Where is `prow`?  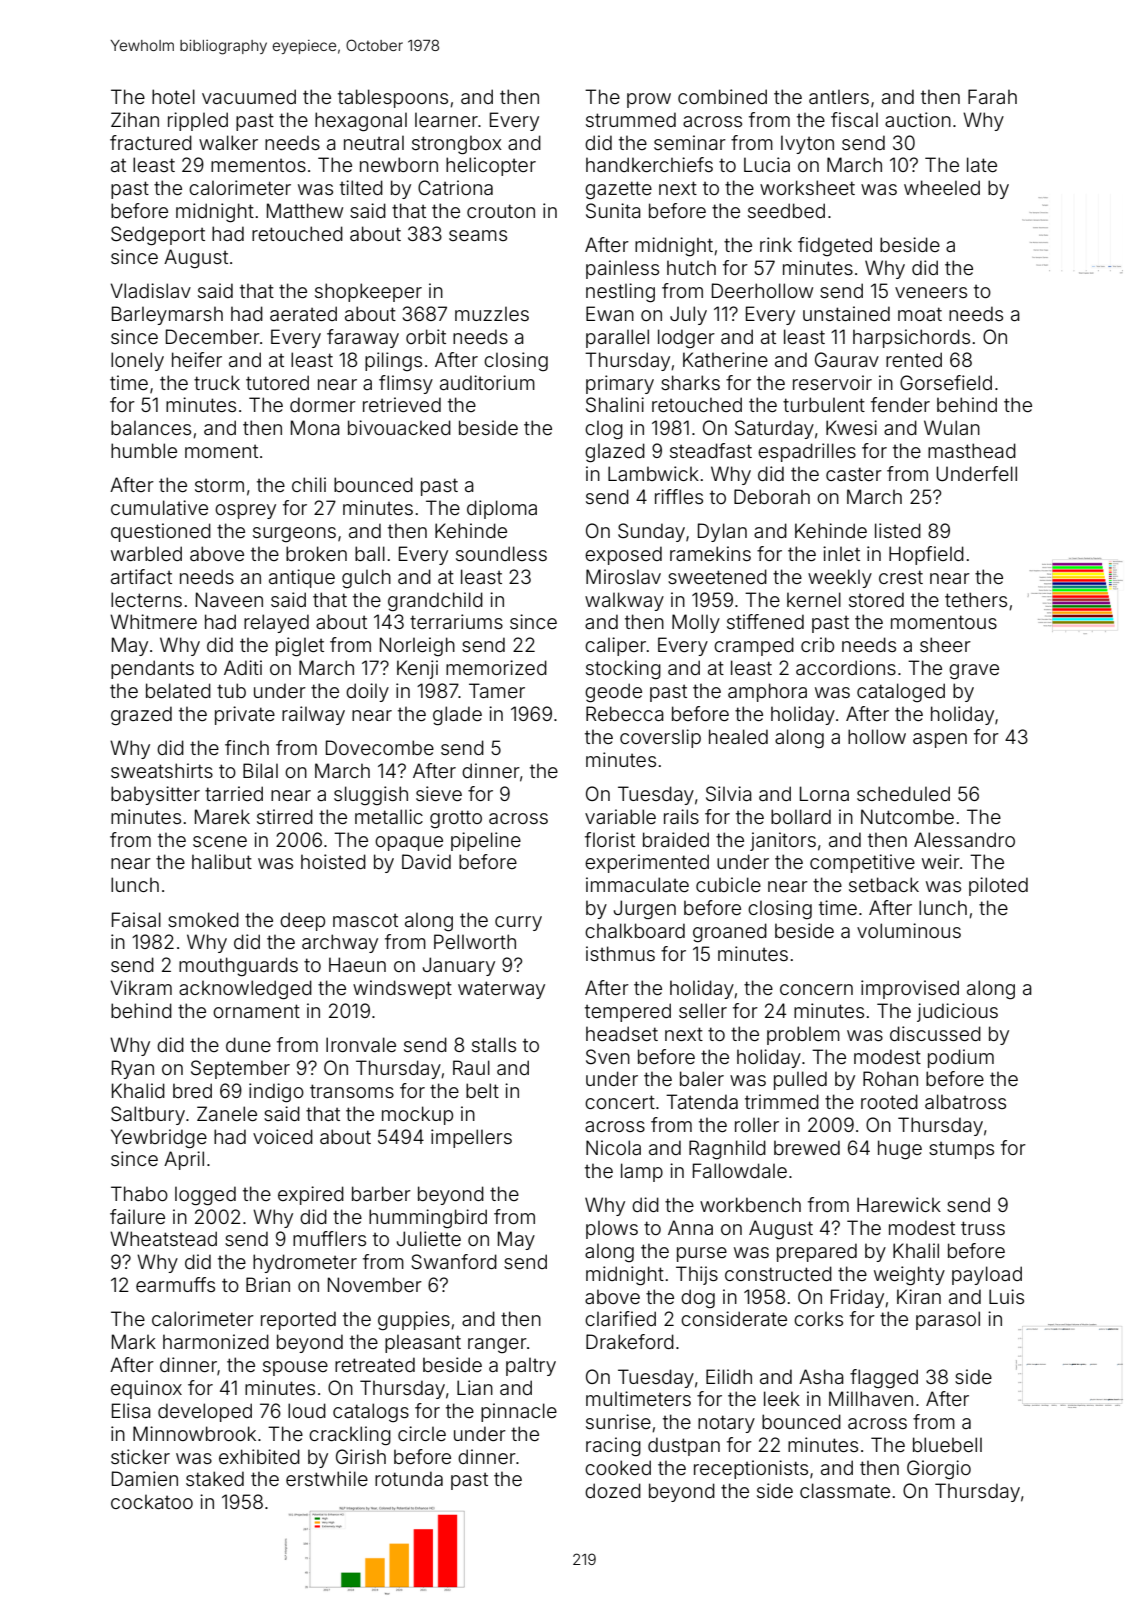
prow is located at coordinates (649, 100).
